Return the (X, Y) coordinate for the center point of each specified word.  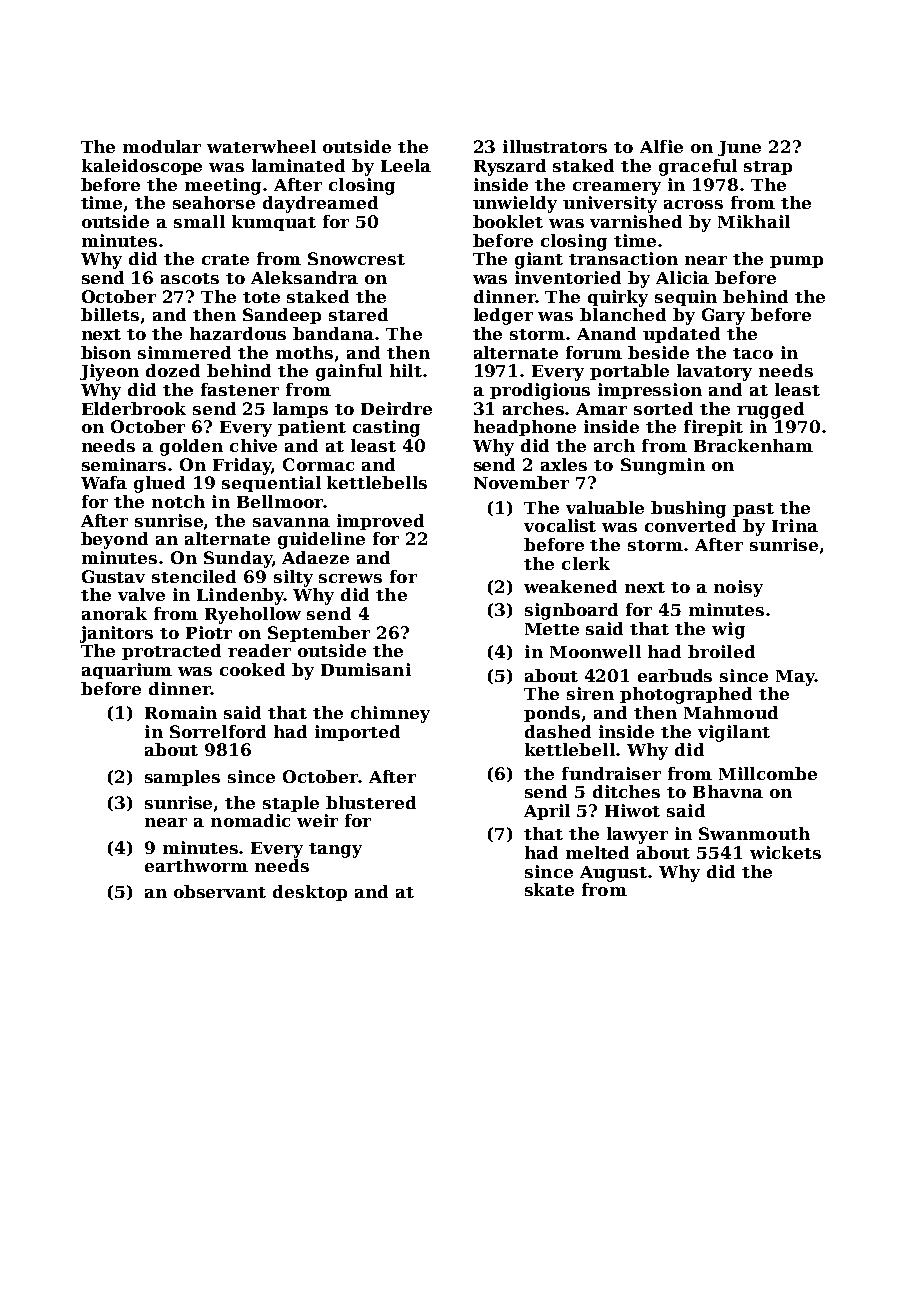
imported (357, 733)
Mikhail (754, 221)
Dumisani (366, 669)
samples (182, 778)
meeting (223, 186)
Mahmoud (731, 712)
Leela (406, 165)
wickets (785, 852)
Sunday (238, 559)
